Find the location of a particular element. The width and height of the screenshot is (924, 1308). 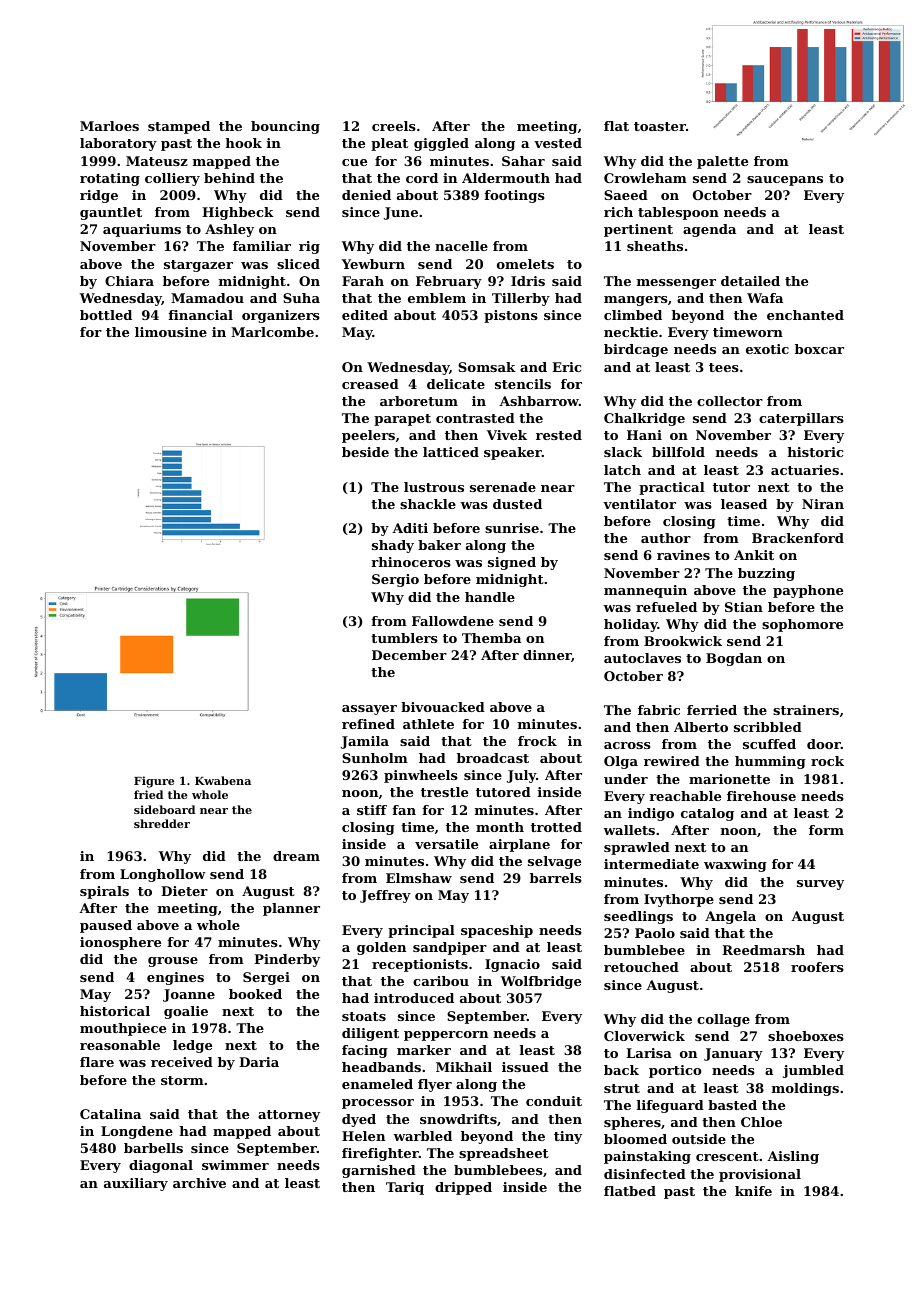

swimmer is located at coordinates (235, 1165).
